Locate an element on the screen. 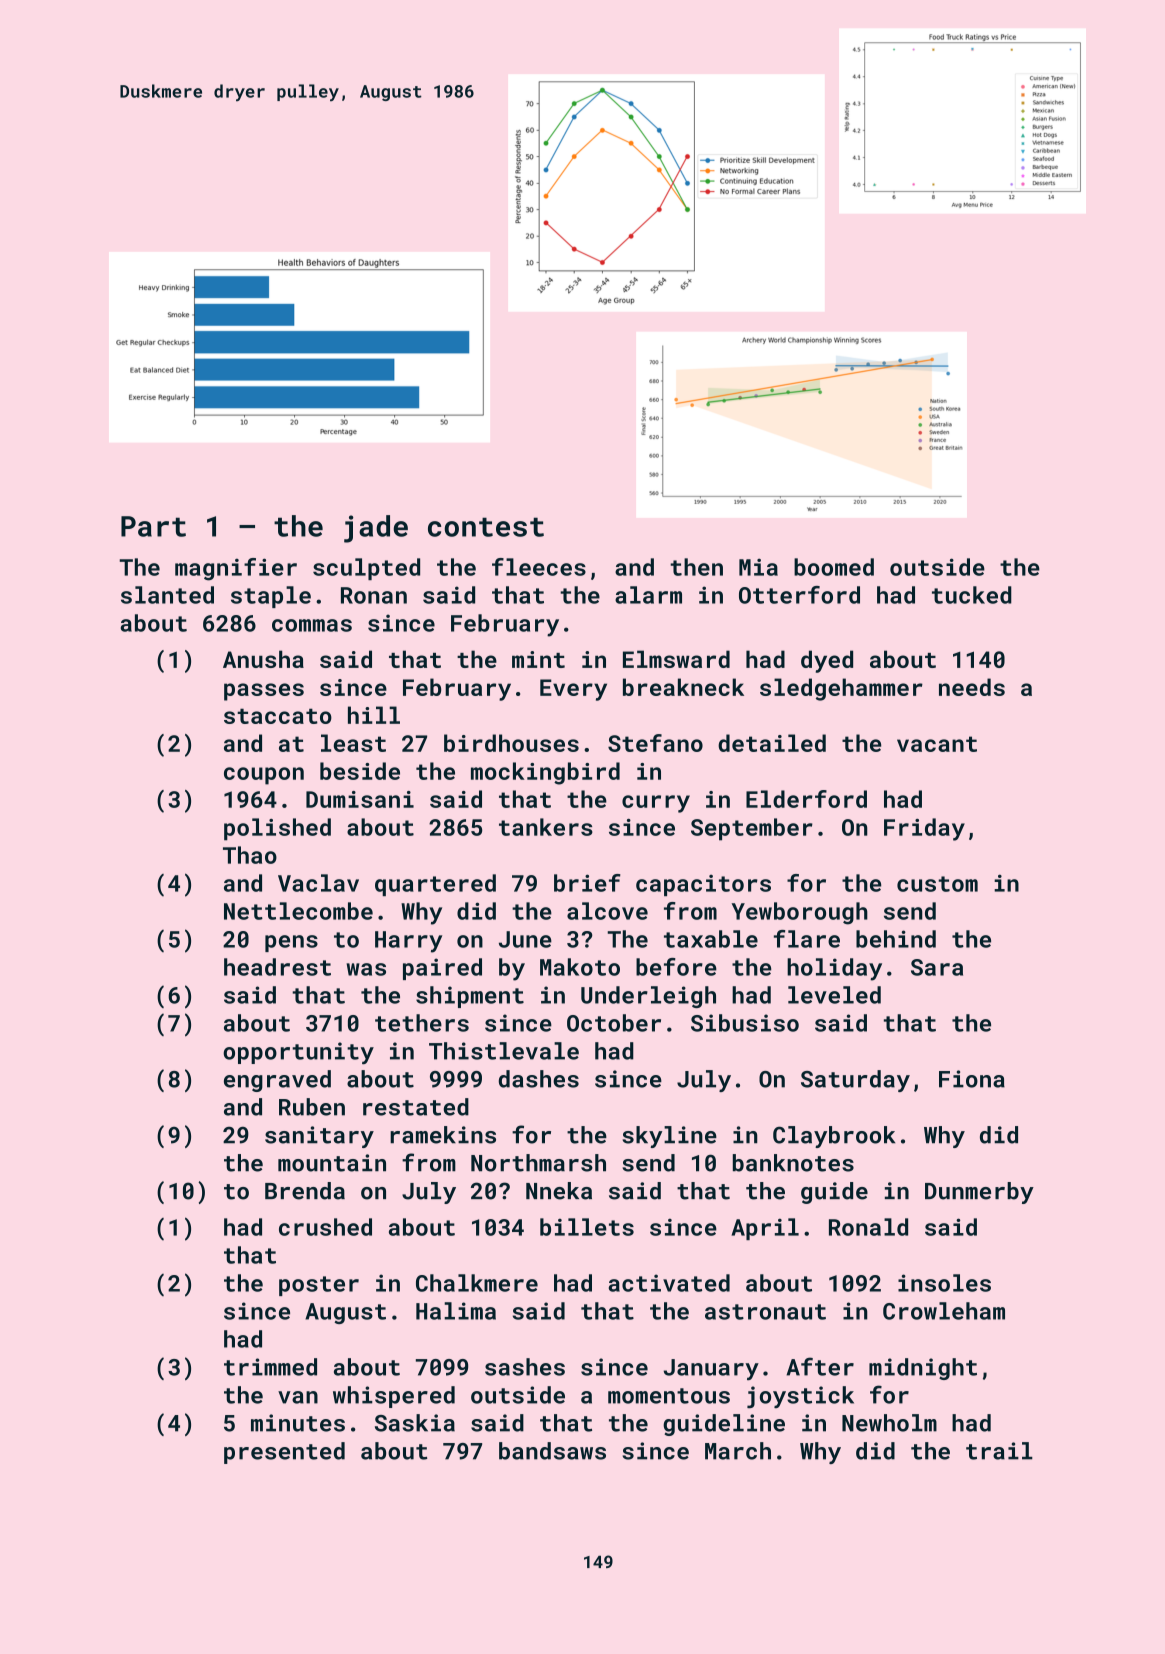  minutes is located at coordinates (298, 1423).
